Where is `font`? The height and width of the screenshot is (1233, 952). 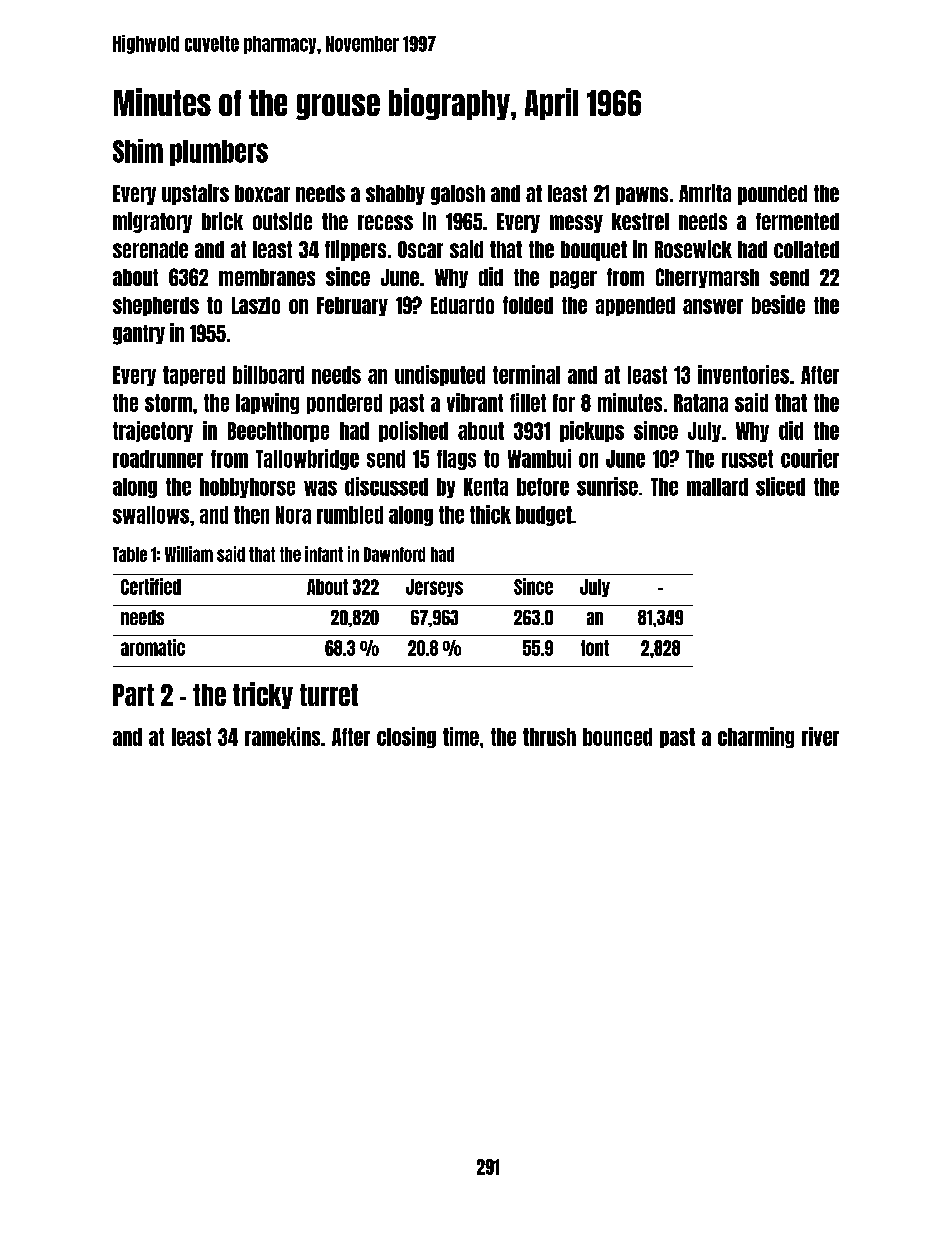
font is located at coordinates (595, 648).
